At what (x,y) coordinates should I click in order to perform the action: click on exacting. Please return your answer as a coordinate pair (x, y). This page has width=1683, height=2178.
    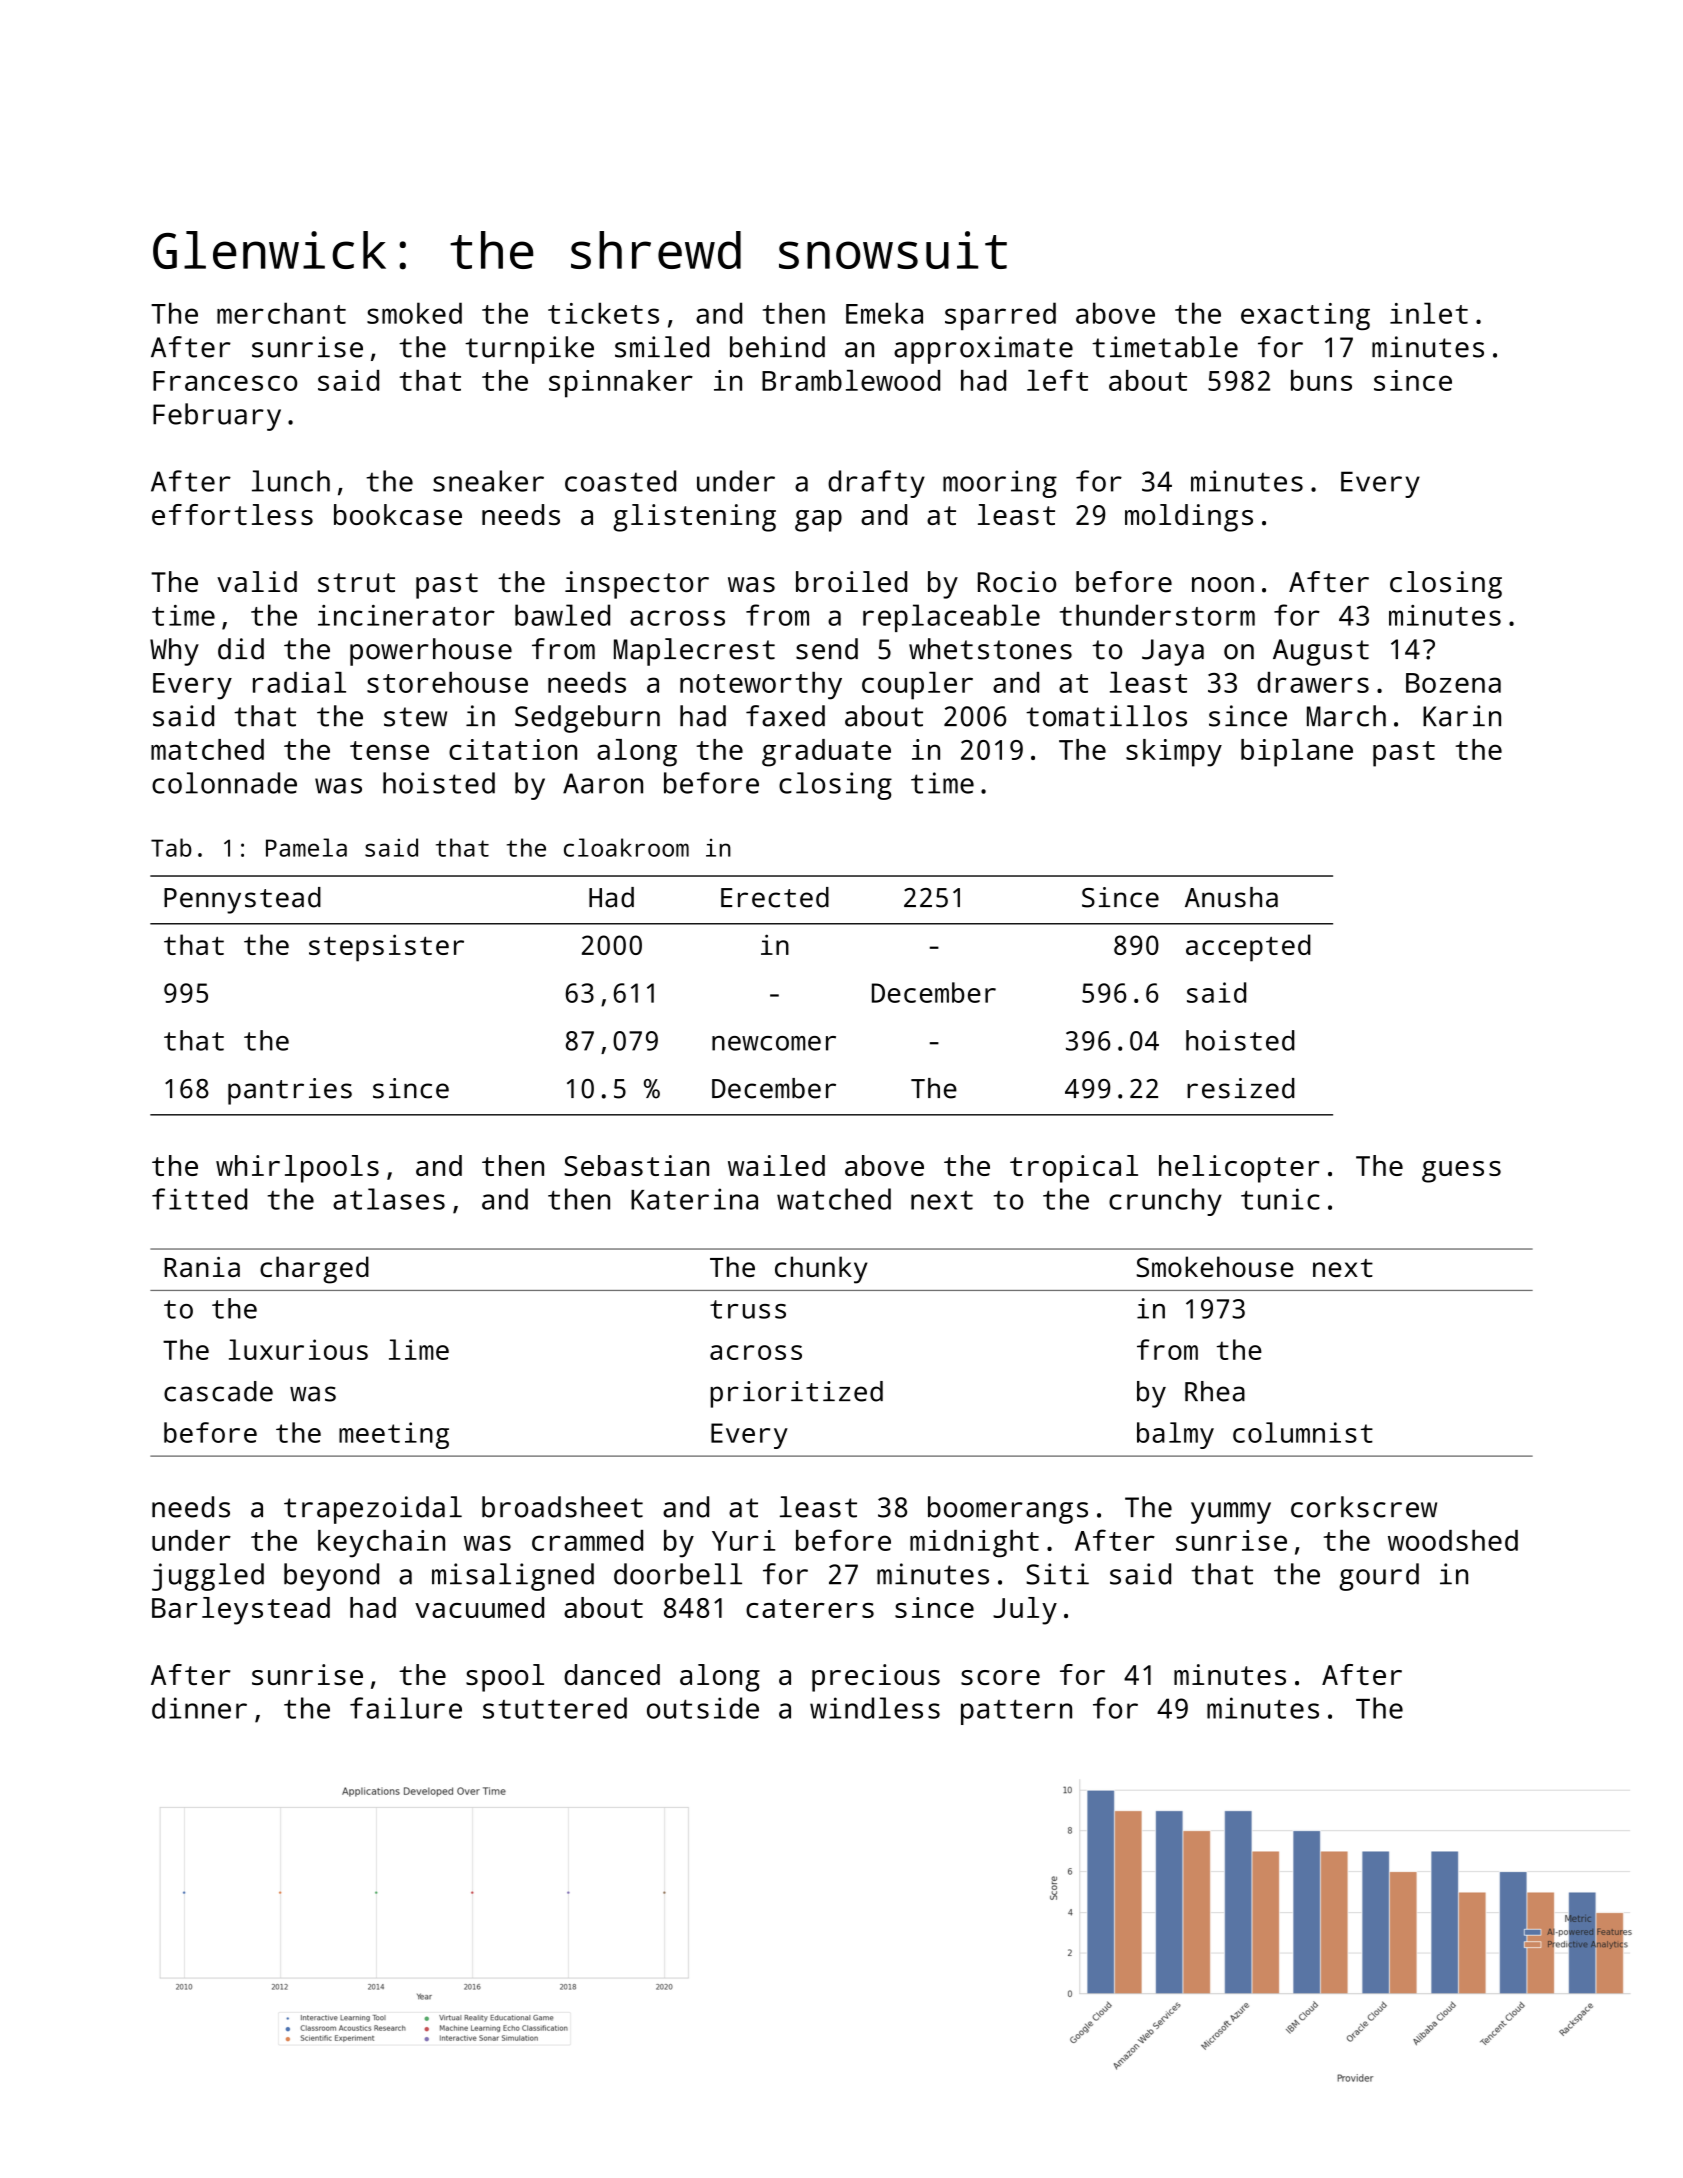
    Looking at the image, I should click on (1305, 316).
